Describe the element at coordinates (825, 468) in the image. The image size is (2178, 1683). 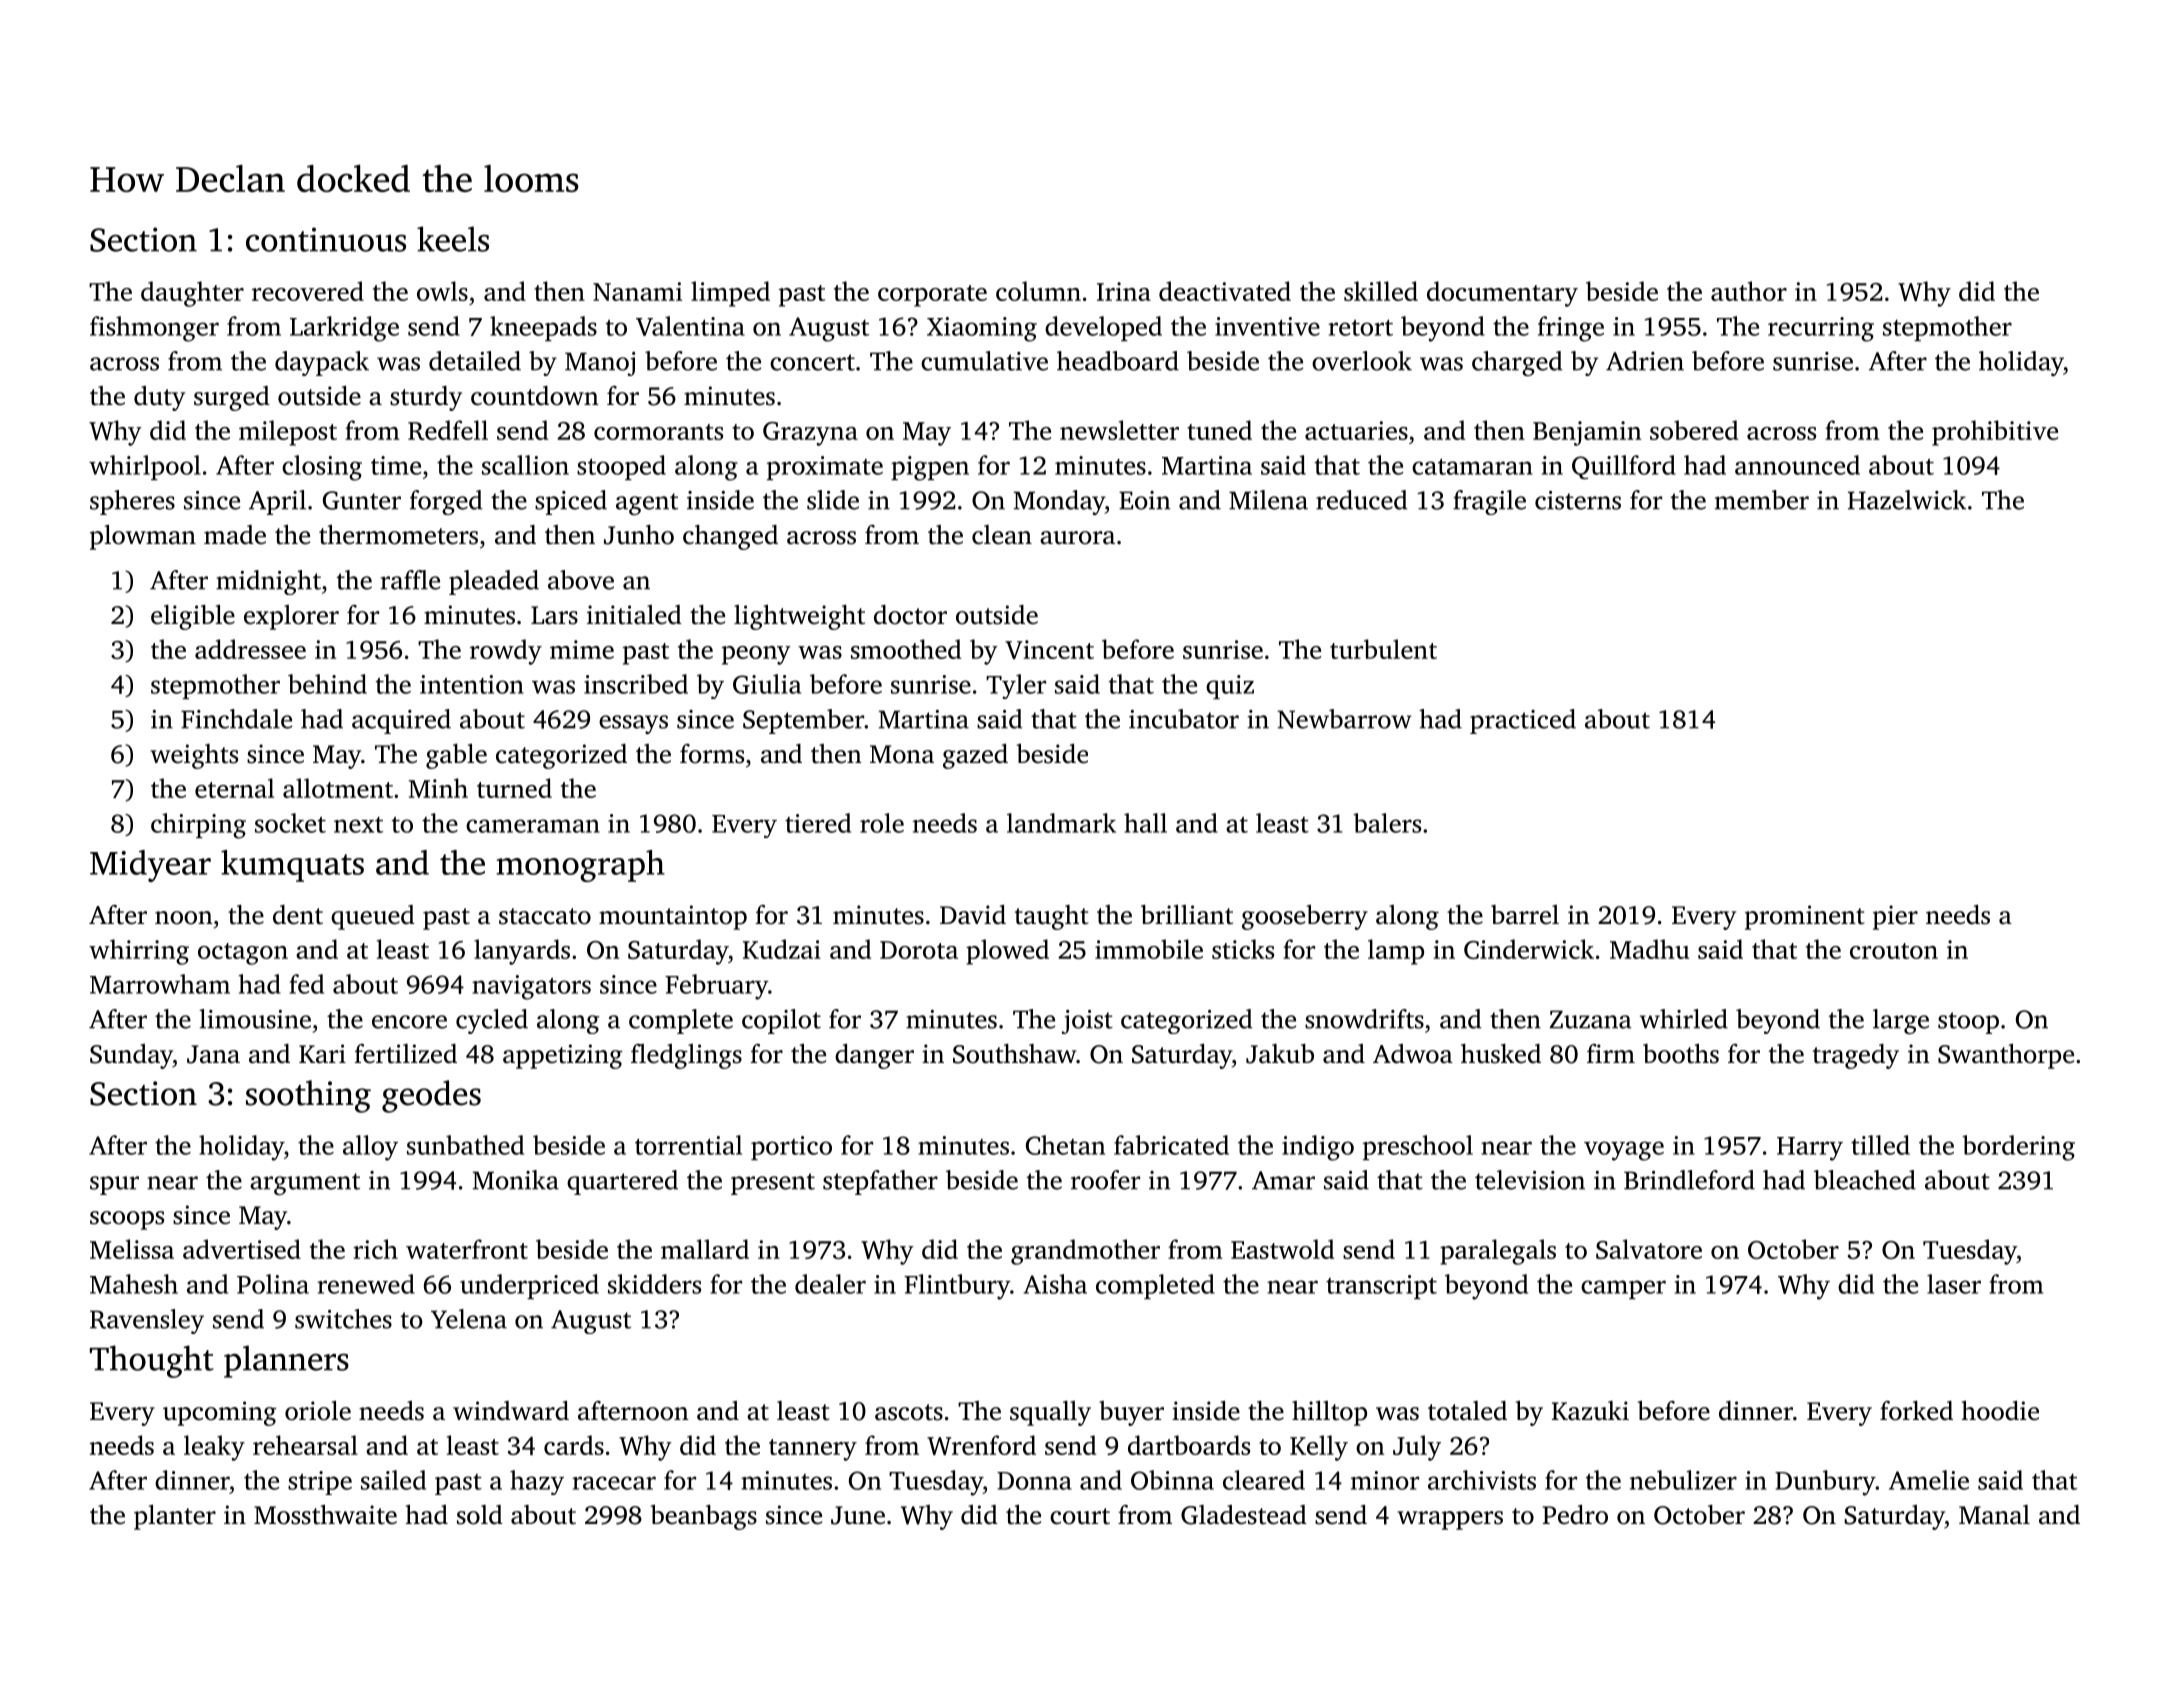
I see `proximate` at that location.
